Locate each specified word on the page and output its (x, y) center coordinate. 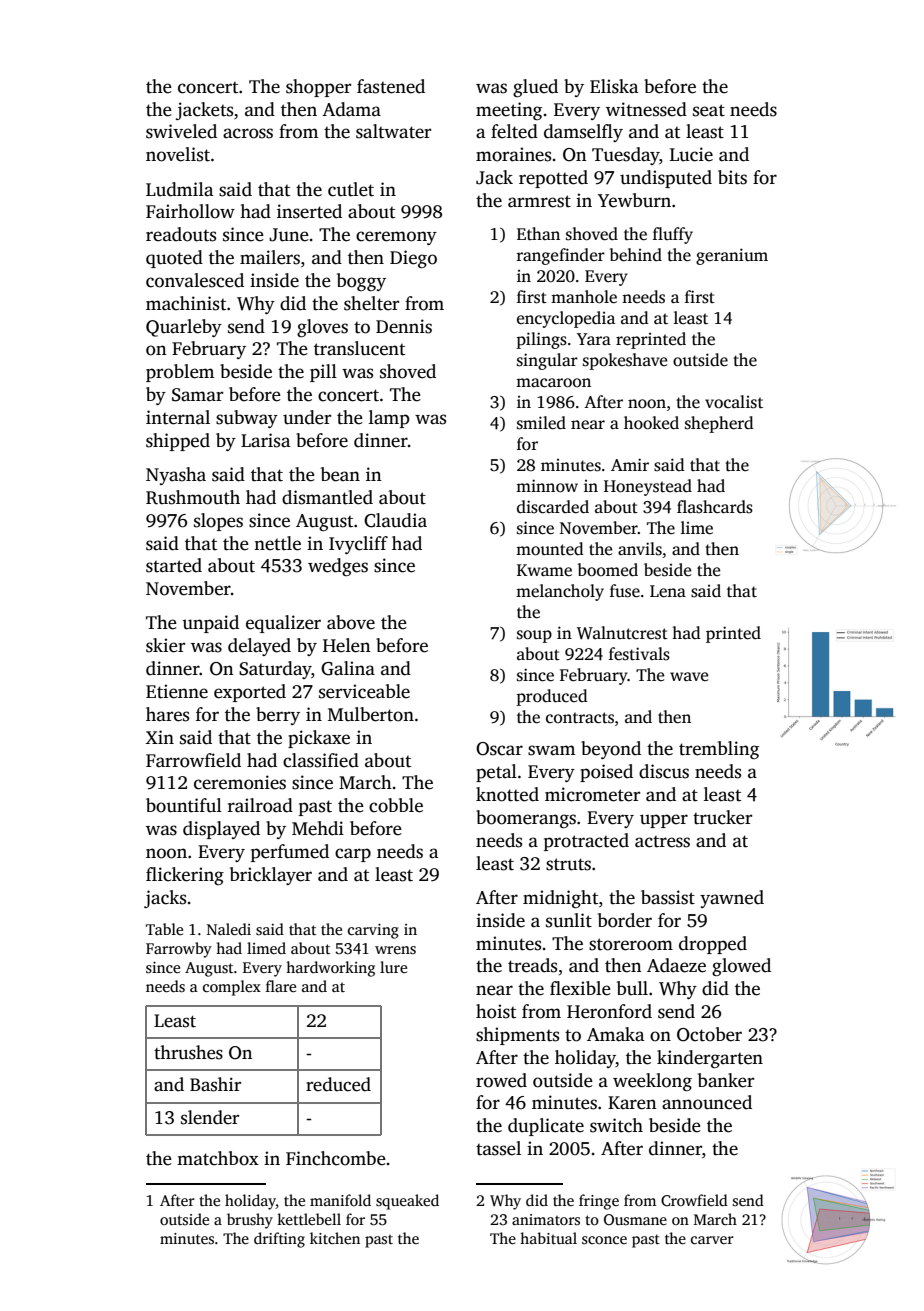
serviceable (364, 691)
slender (210, 1117)
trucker (722, 817)
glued (535, 88)
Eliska (614, 86)
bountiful (184, 805)
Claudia (395, 520)
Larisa (266, 440)
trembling (719, 750)
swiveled (181, 131)
